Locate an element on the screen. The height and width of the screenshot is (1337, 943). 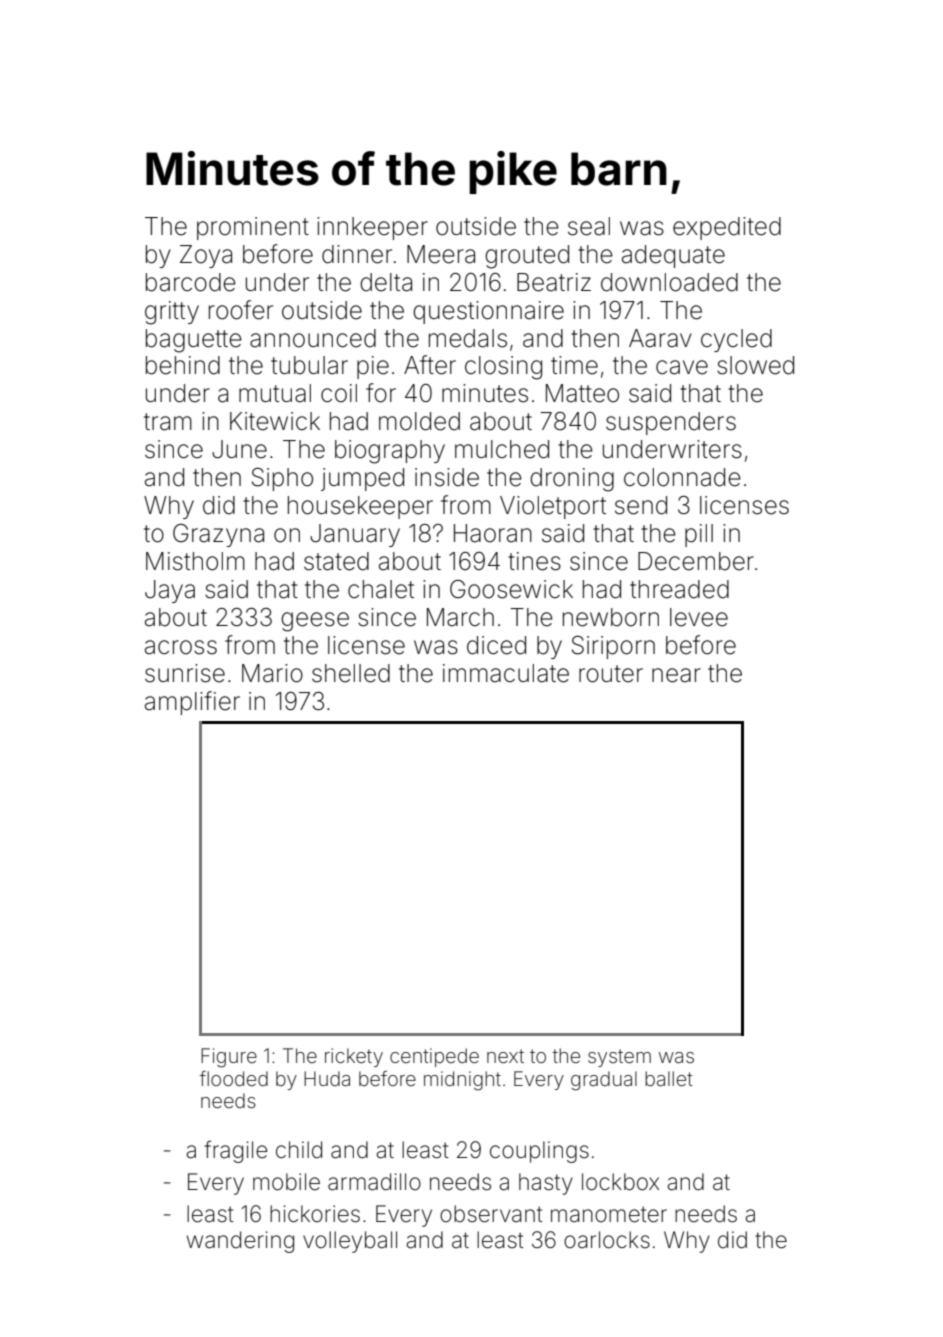
slowed is located at coordinates (755, 365).
